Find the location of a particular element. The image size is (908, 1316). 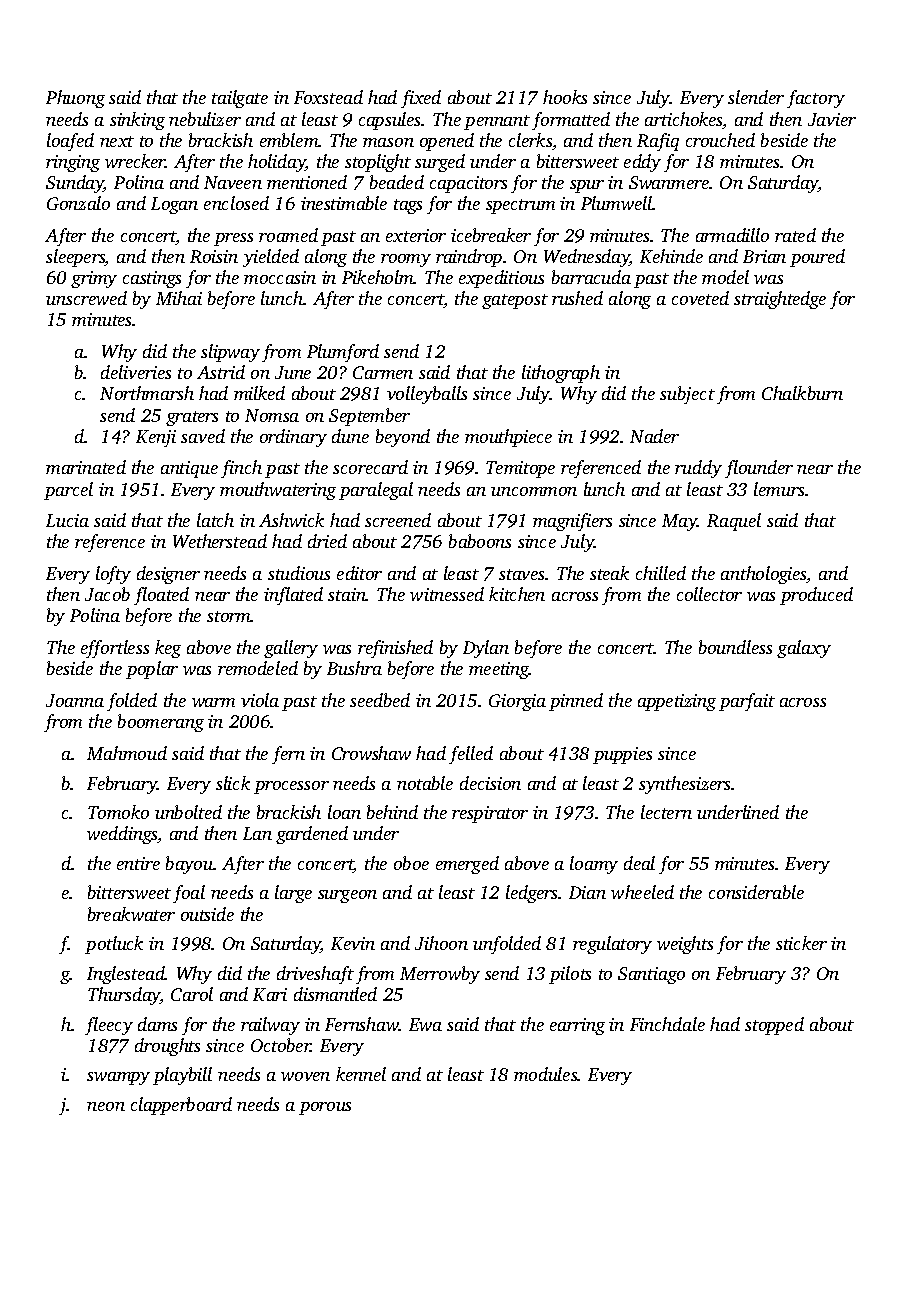

Mahmoud is located at coordinates (127, 753).
